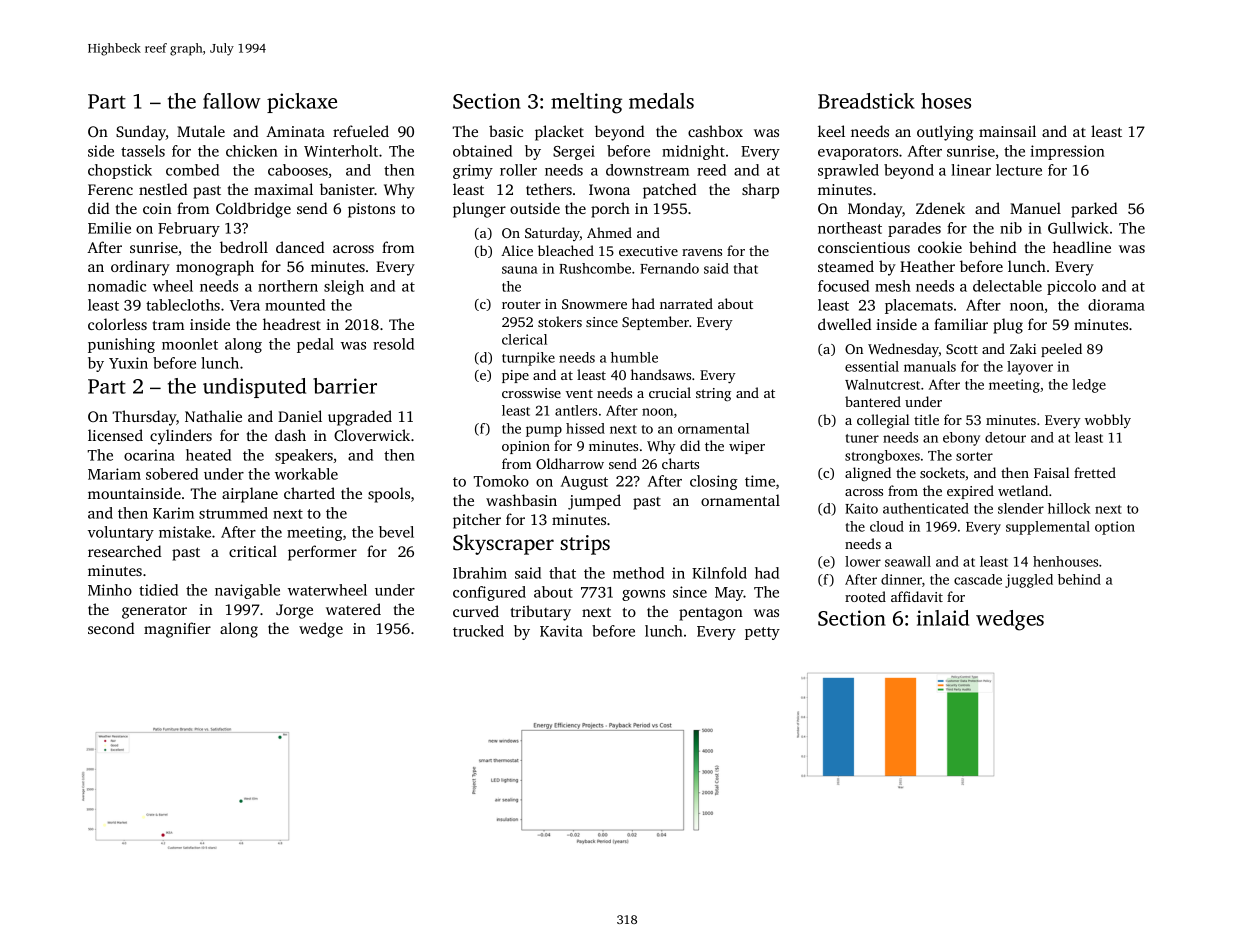  Describe the element at coordinates (128, 363) in the page. I see `Yuxin` at that location.
